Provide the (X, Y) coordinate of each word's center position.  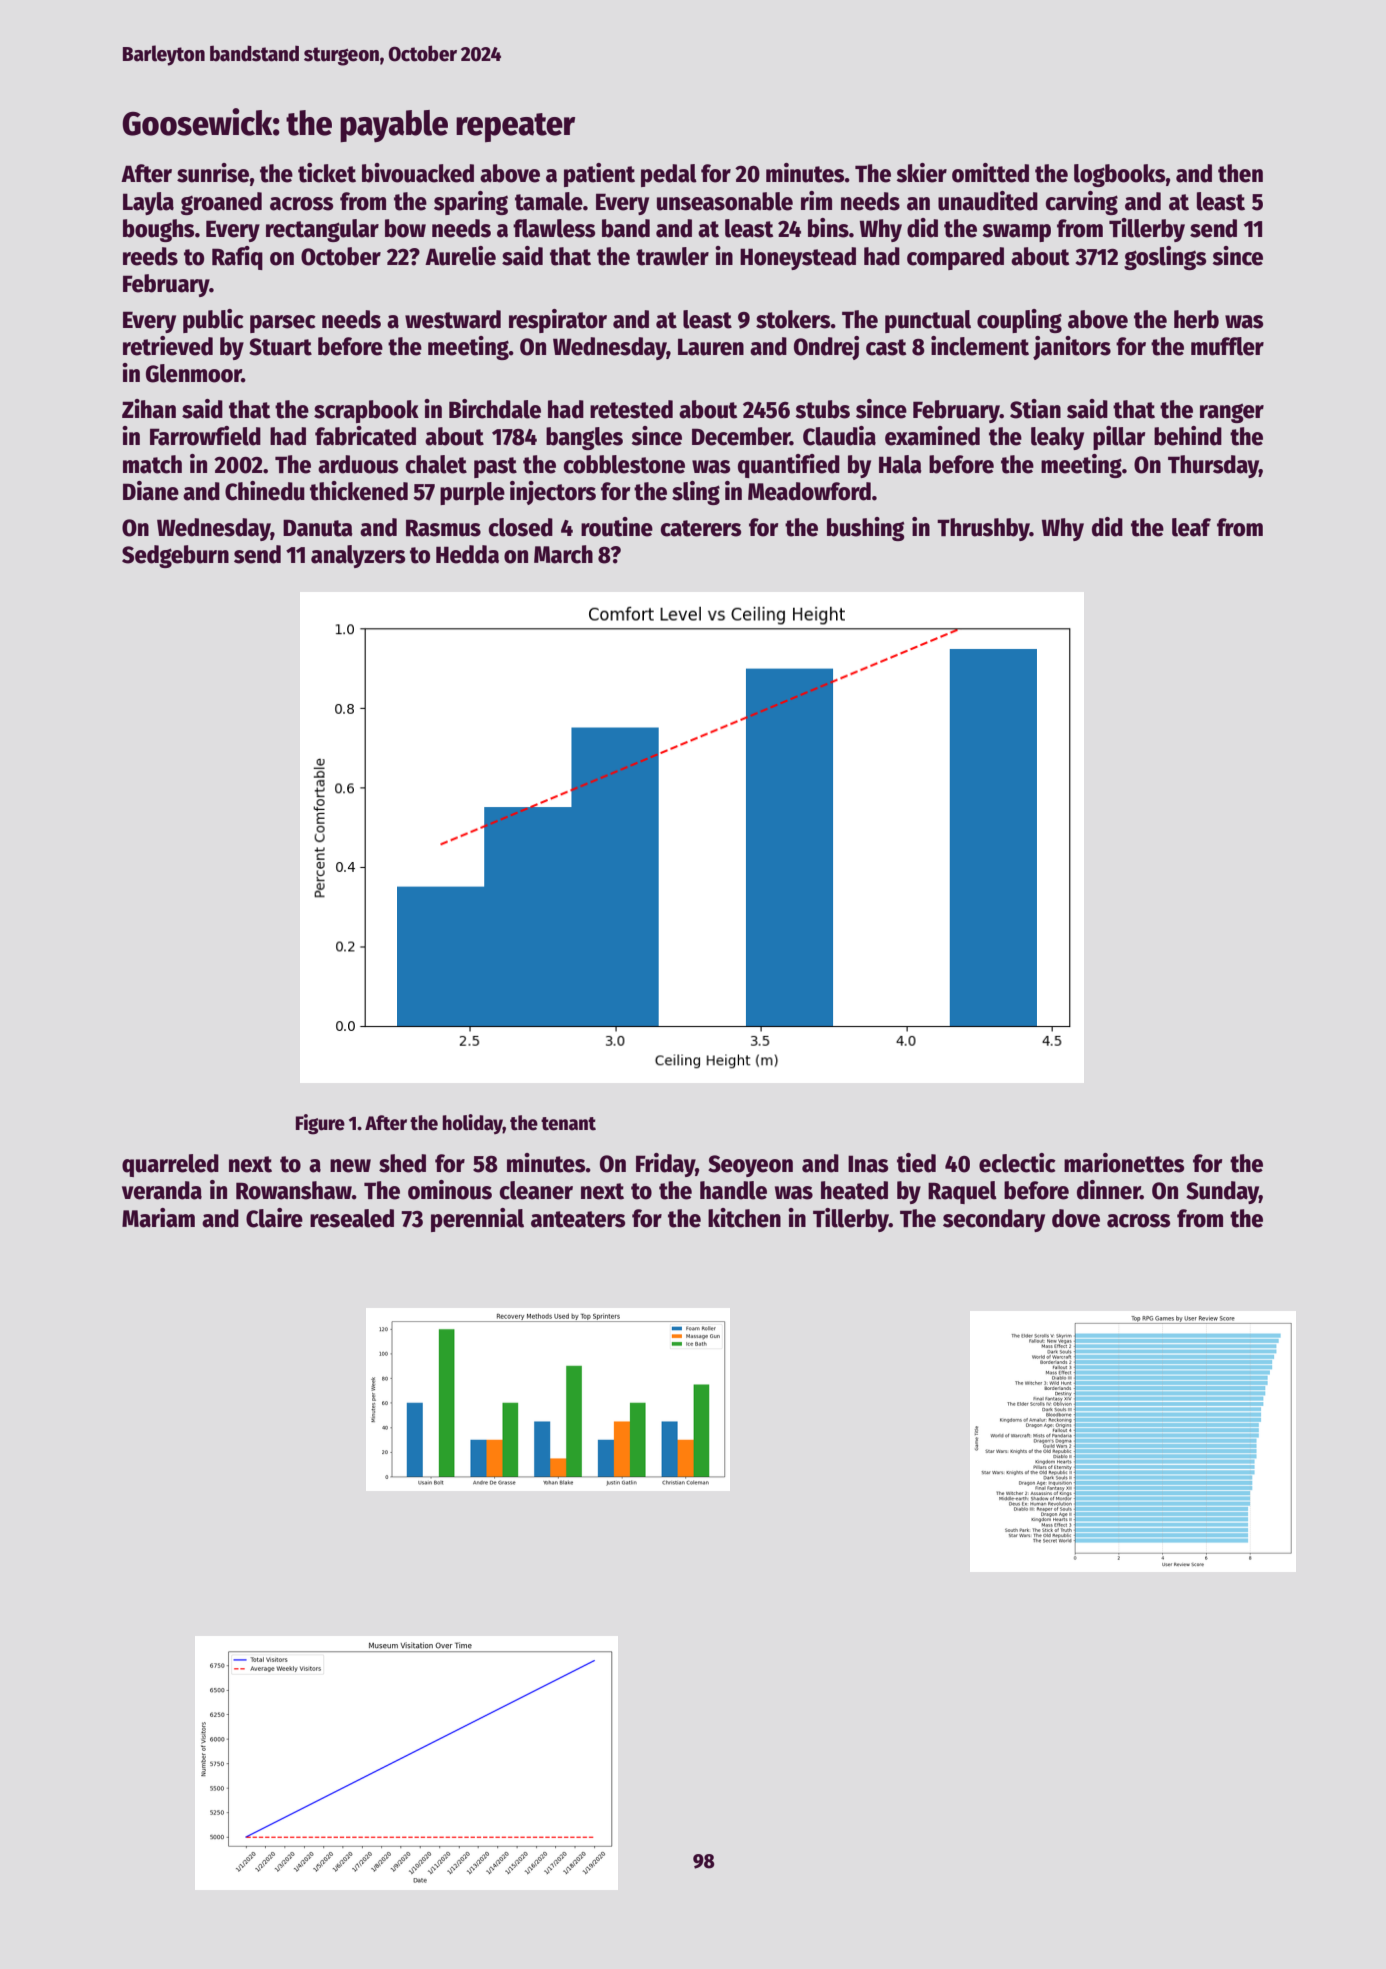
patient (599, 175)
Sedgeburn (175, 556)
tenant (568, 1124)
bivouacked (418, 173)
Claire (274, 1218)
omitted (990, 173)
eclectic (1017, 1163)
